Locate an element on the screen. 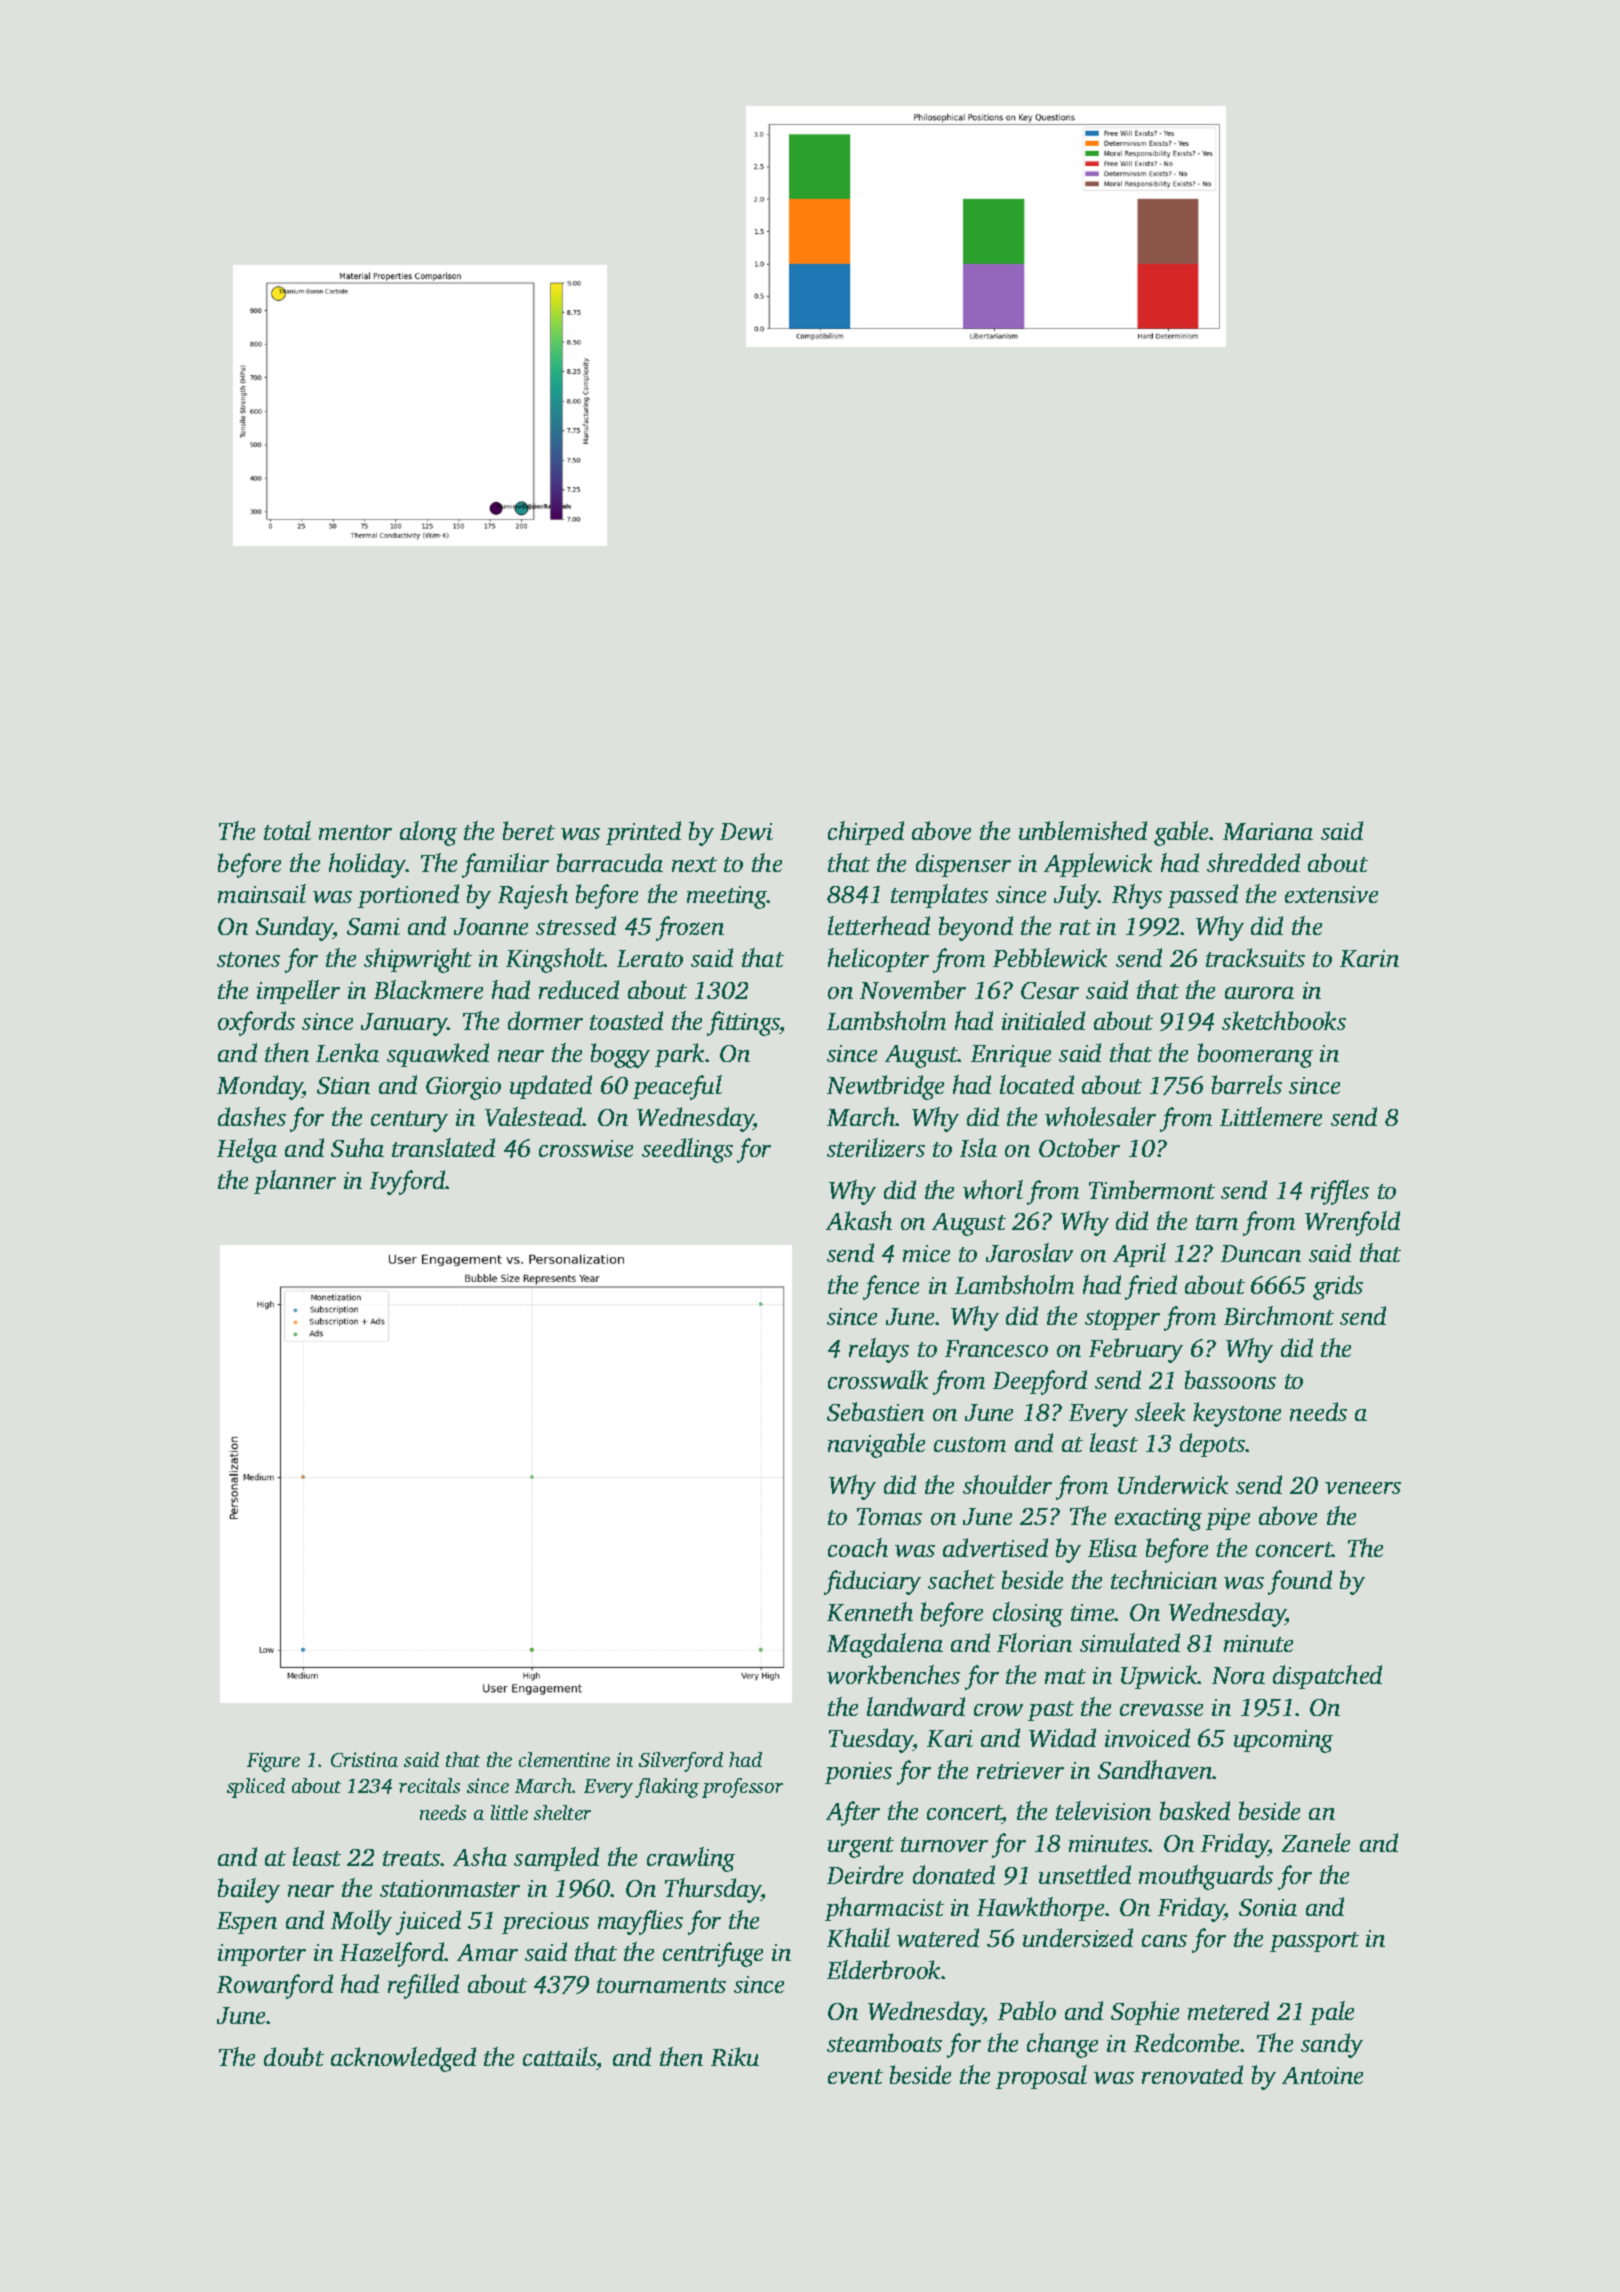  retriever is located at coordinates (1020, 1770).
